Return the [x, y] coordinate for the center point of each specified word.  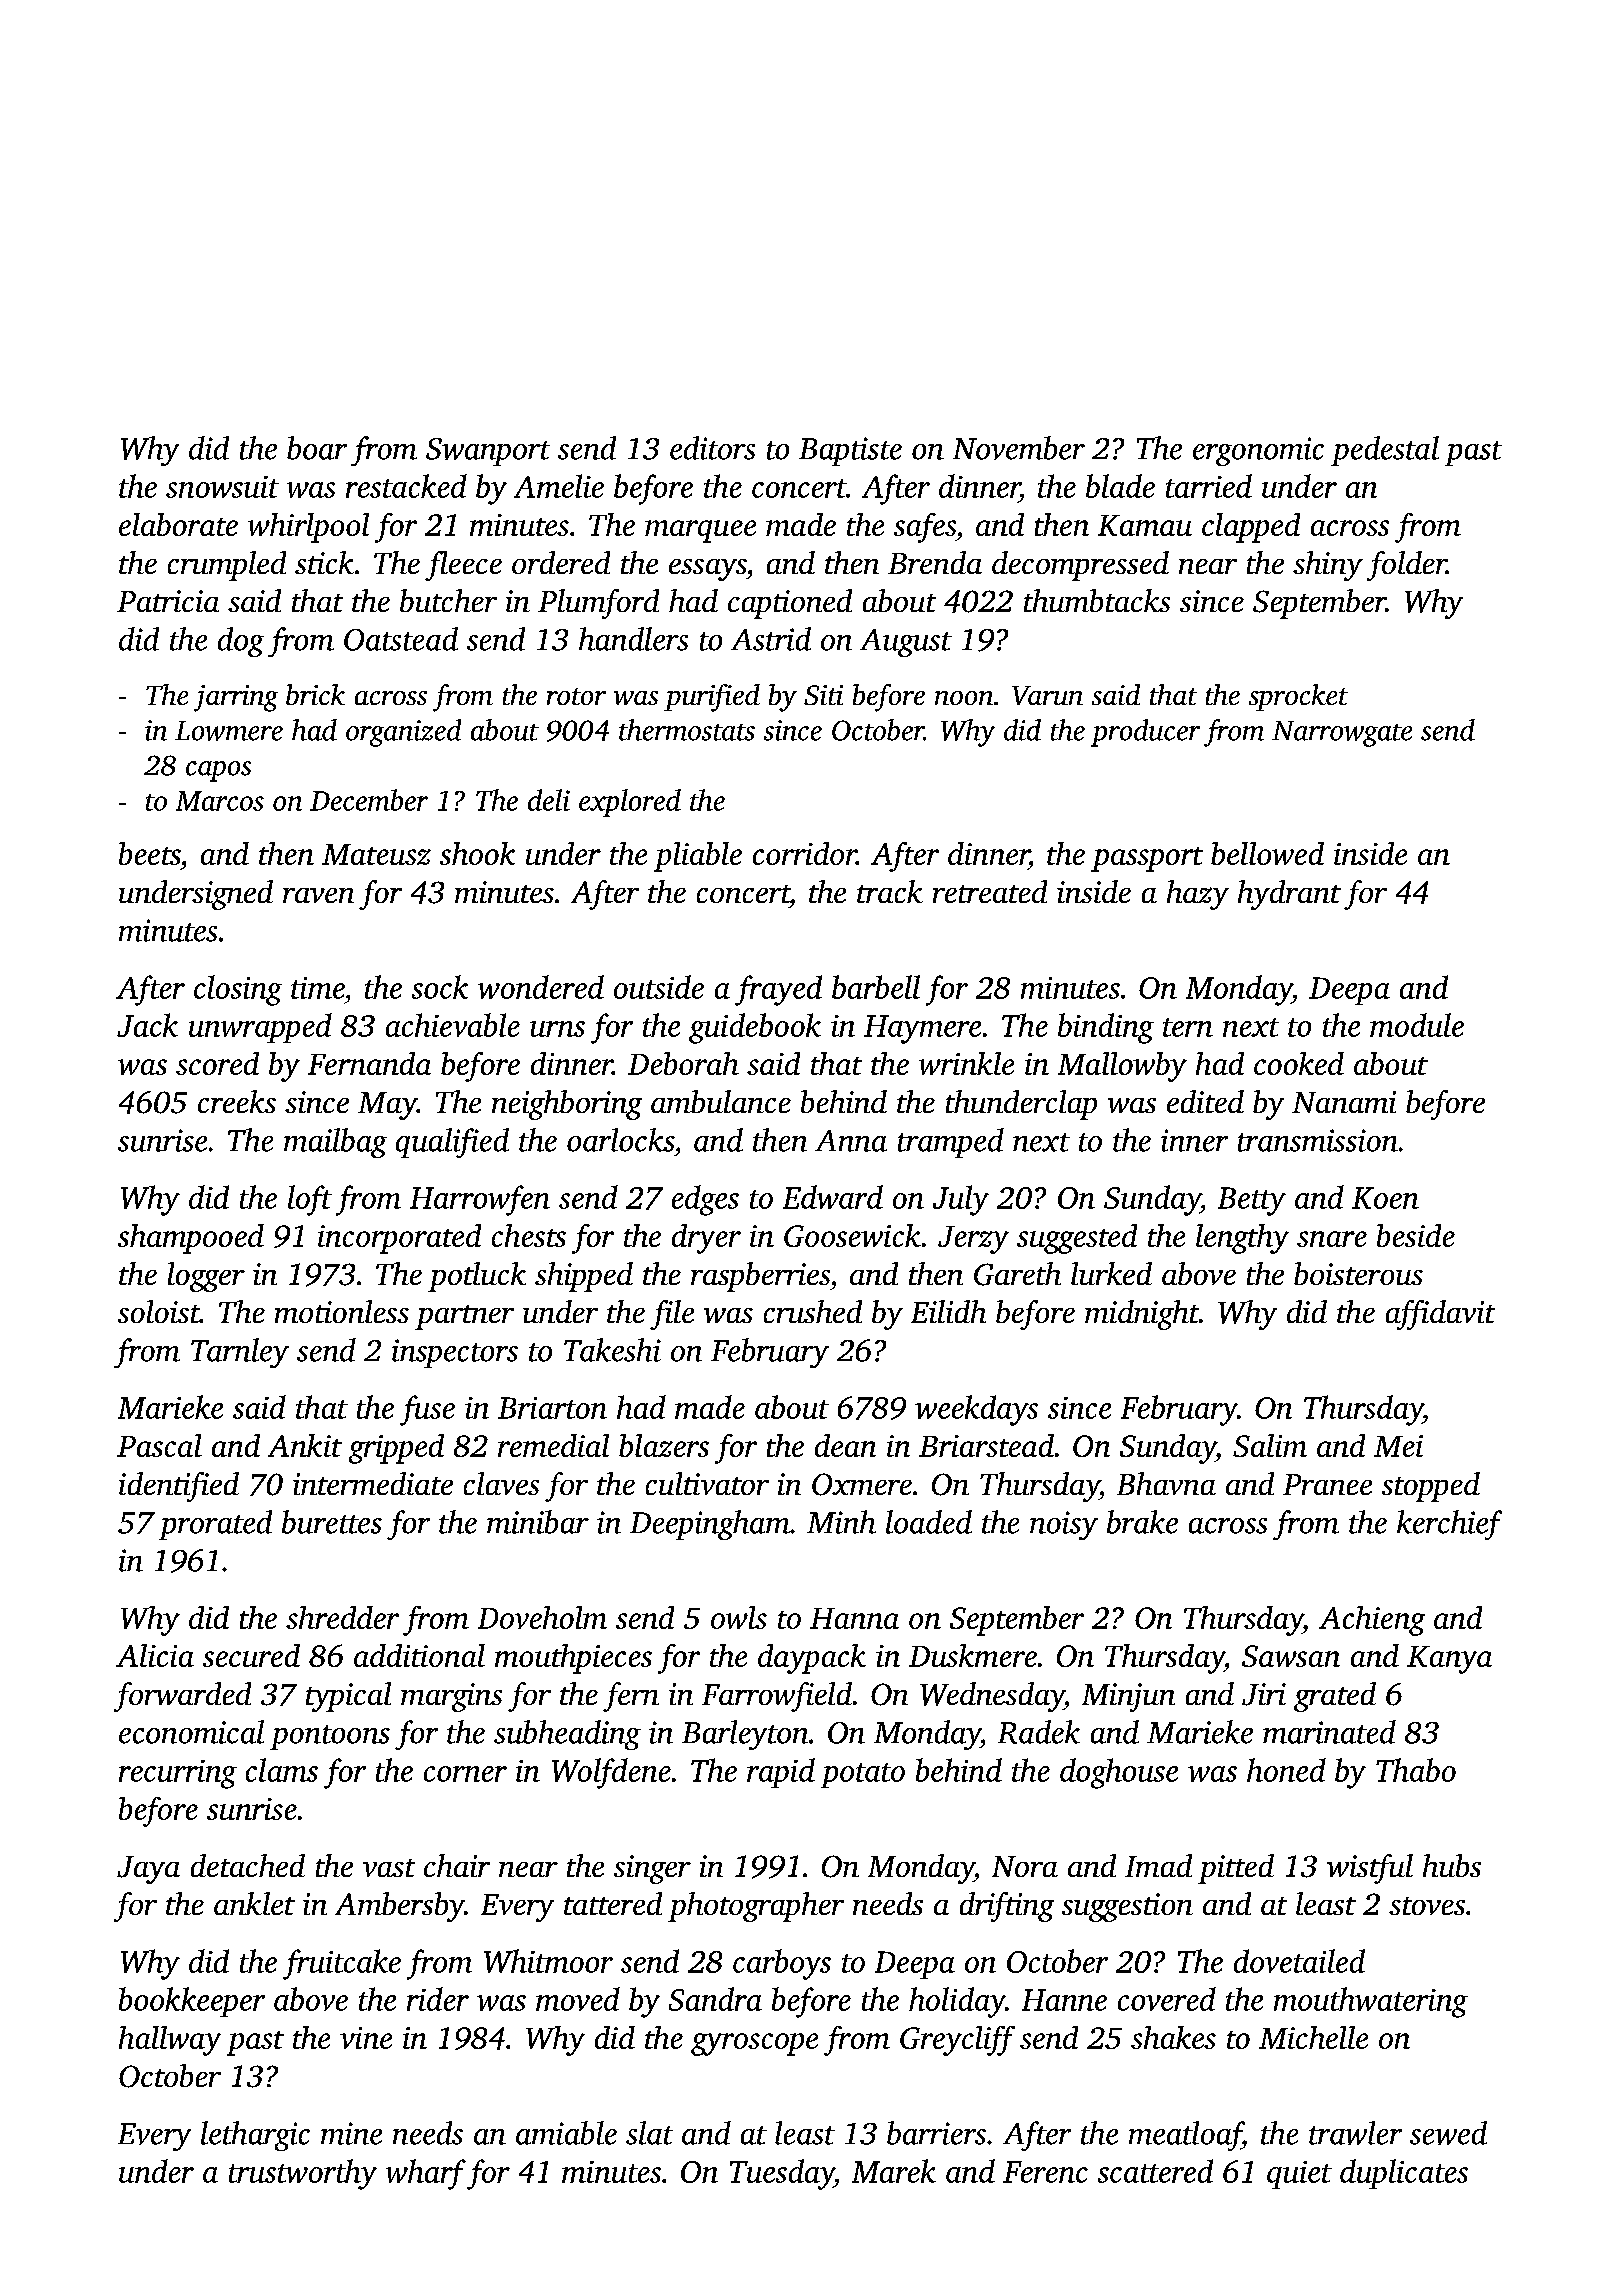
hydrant [1289, 895]
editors [712, 448]
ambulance [721, 1101]
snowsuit [222, 487]
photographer [756, 1907]
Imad [1158, 1865]
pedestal [1385, 451]
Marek [894, 2171]
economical [191, 1732]
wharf [426, 2174]
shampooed [191, 1239]
